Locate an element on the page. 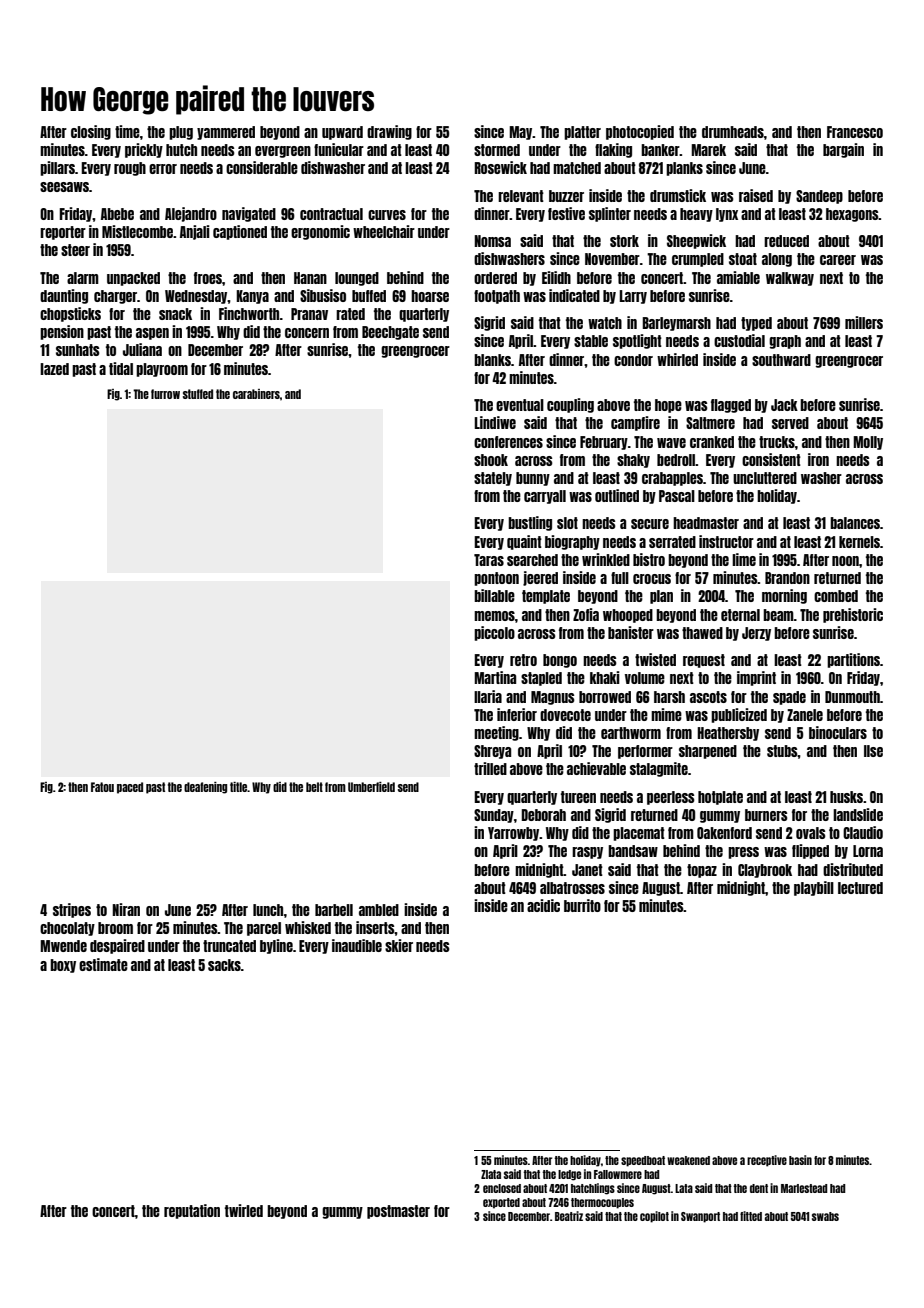 The image size is (924, 1308). drawing is located at coordinates (389, 132).
